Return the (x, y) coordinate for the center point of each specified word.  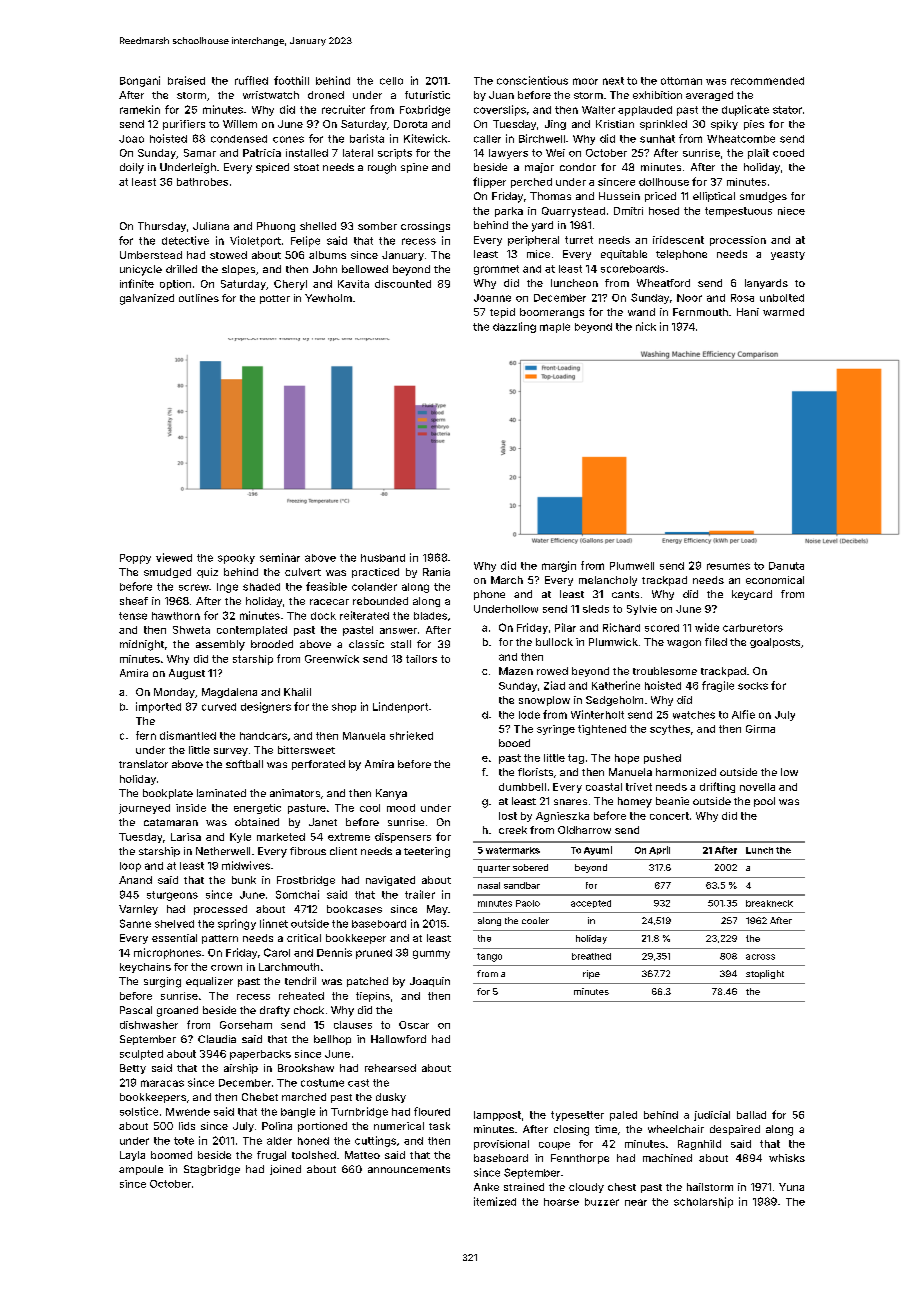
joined (285, 1170)
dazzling (514, 327)
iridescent (678, 240)
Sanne (135, 923)
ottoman (681, 81)
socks (753, 686)
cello (391, 81)
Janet (323, 822)
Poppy (135, 559)
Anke (486, 1187)
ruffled (251, 80)
